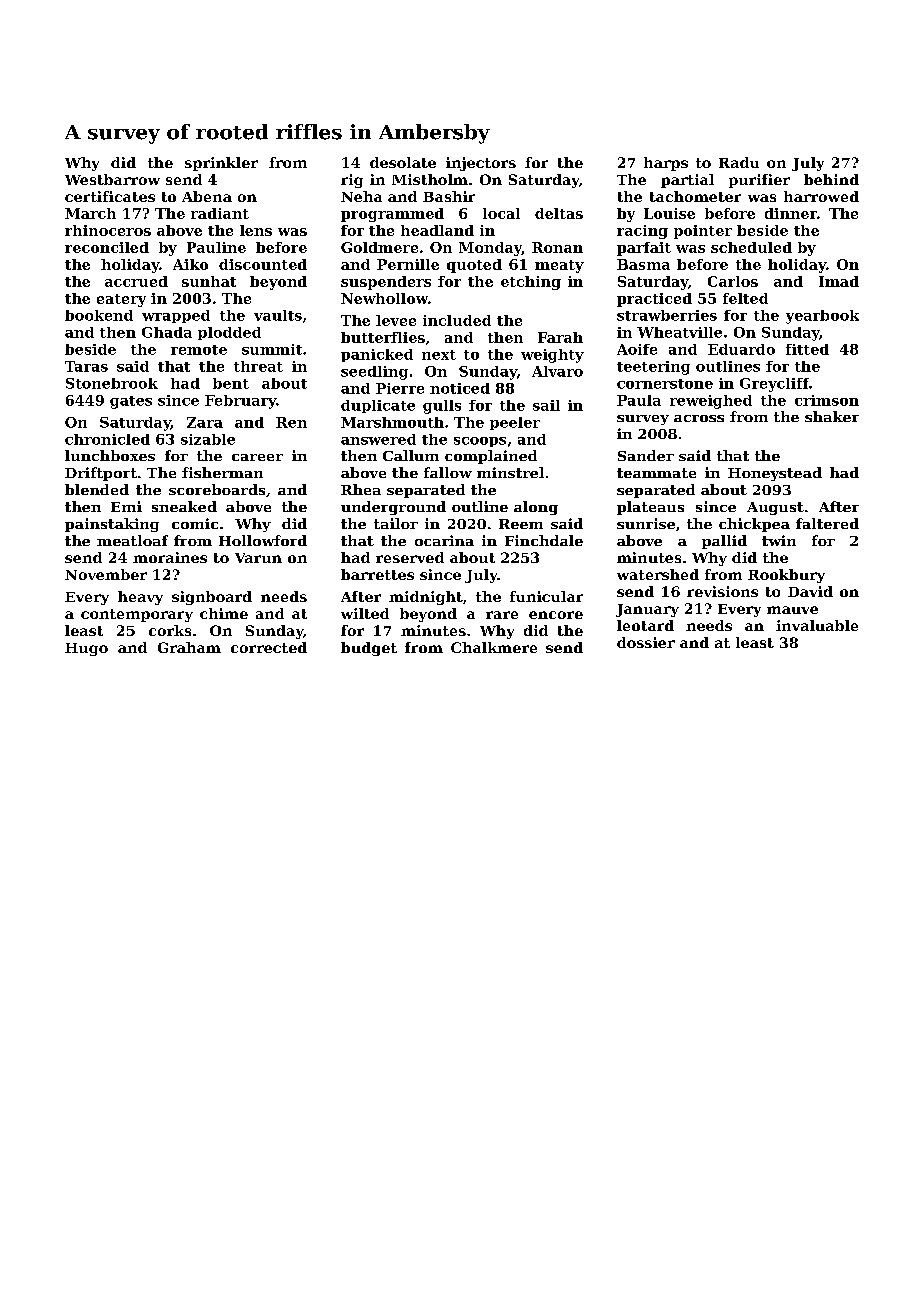  What do you see at coordinates (774, 385) in the page?
I see `Greycliff` at bounding box center [774, 385].
